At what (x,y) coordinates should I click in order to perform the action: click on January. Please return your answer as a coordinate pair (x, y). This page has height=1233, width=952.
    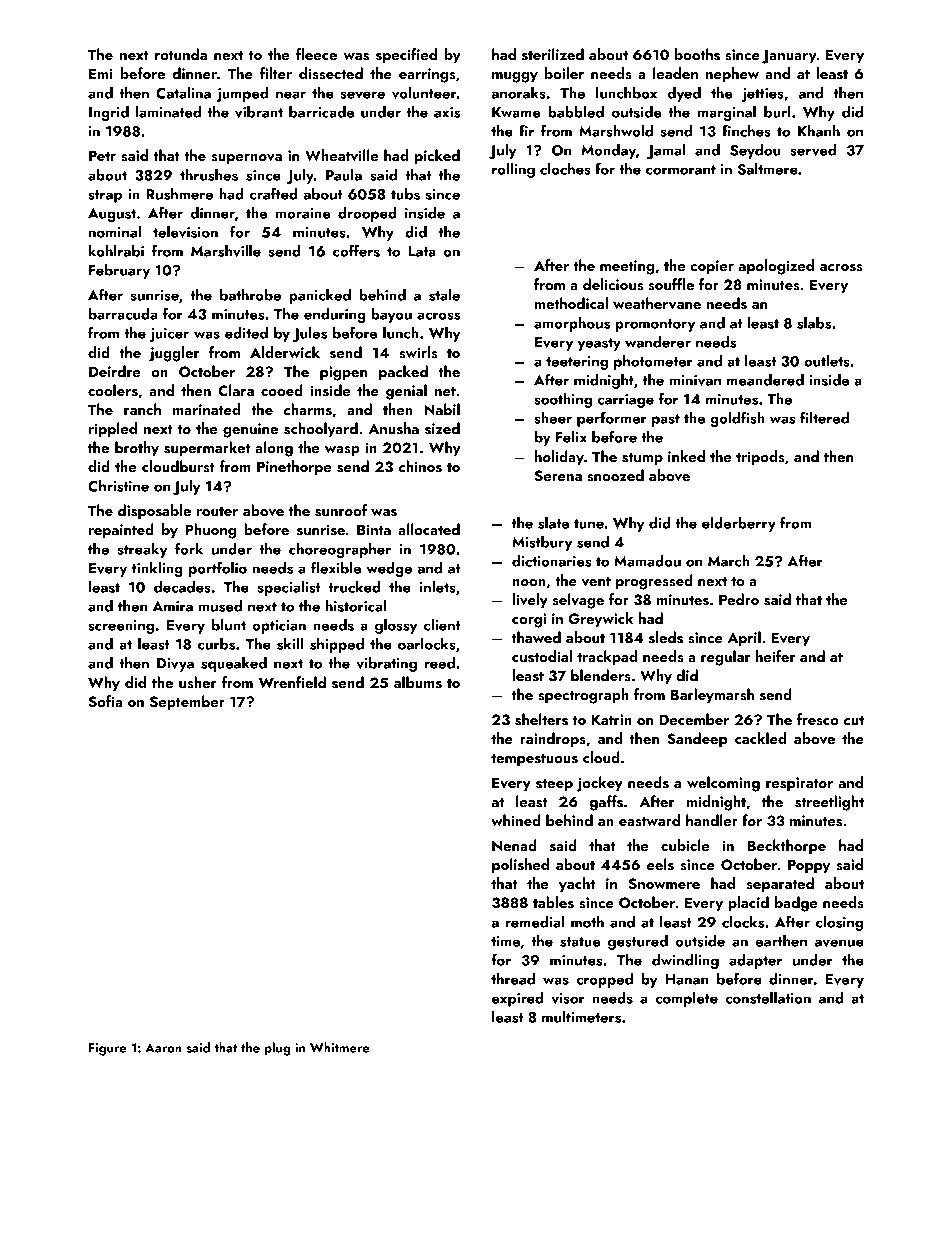
    Looking at the image, I should click on (789, 56).
